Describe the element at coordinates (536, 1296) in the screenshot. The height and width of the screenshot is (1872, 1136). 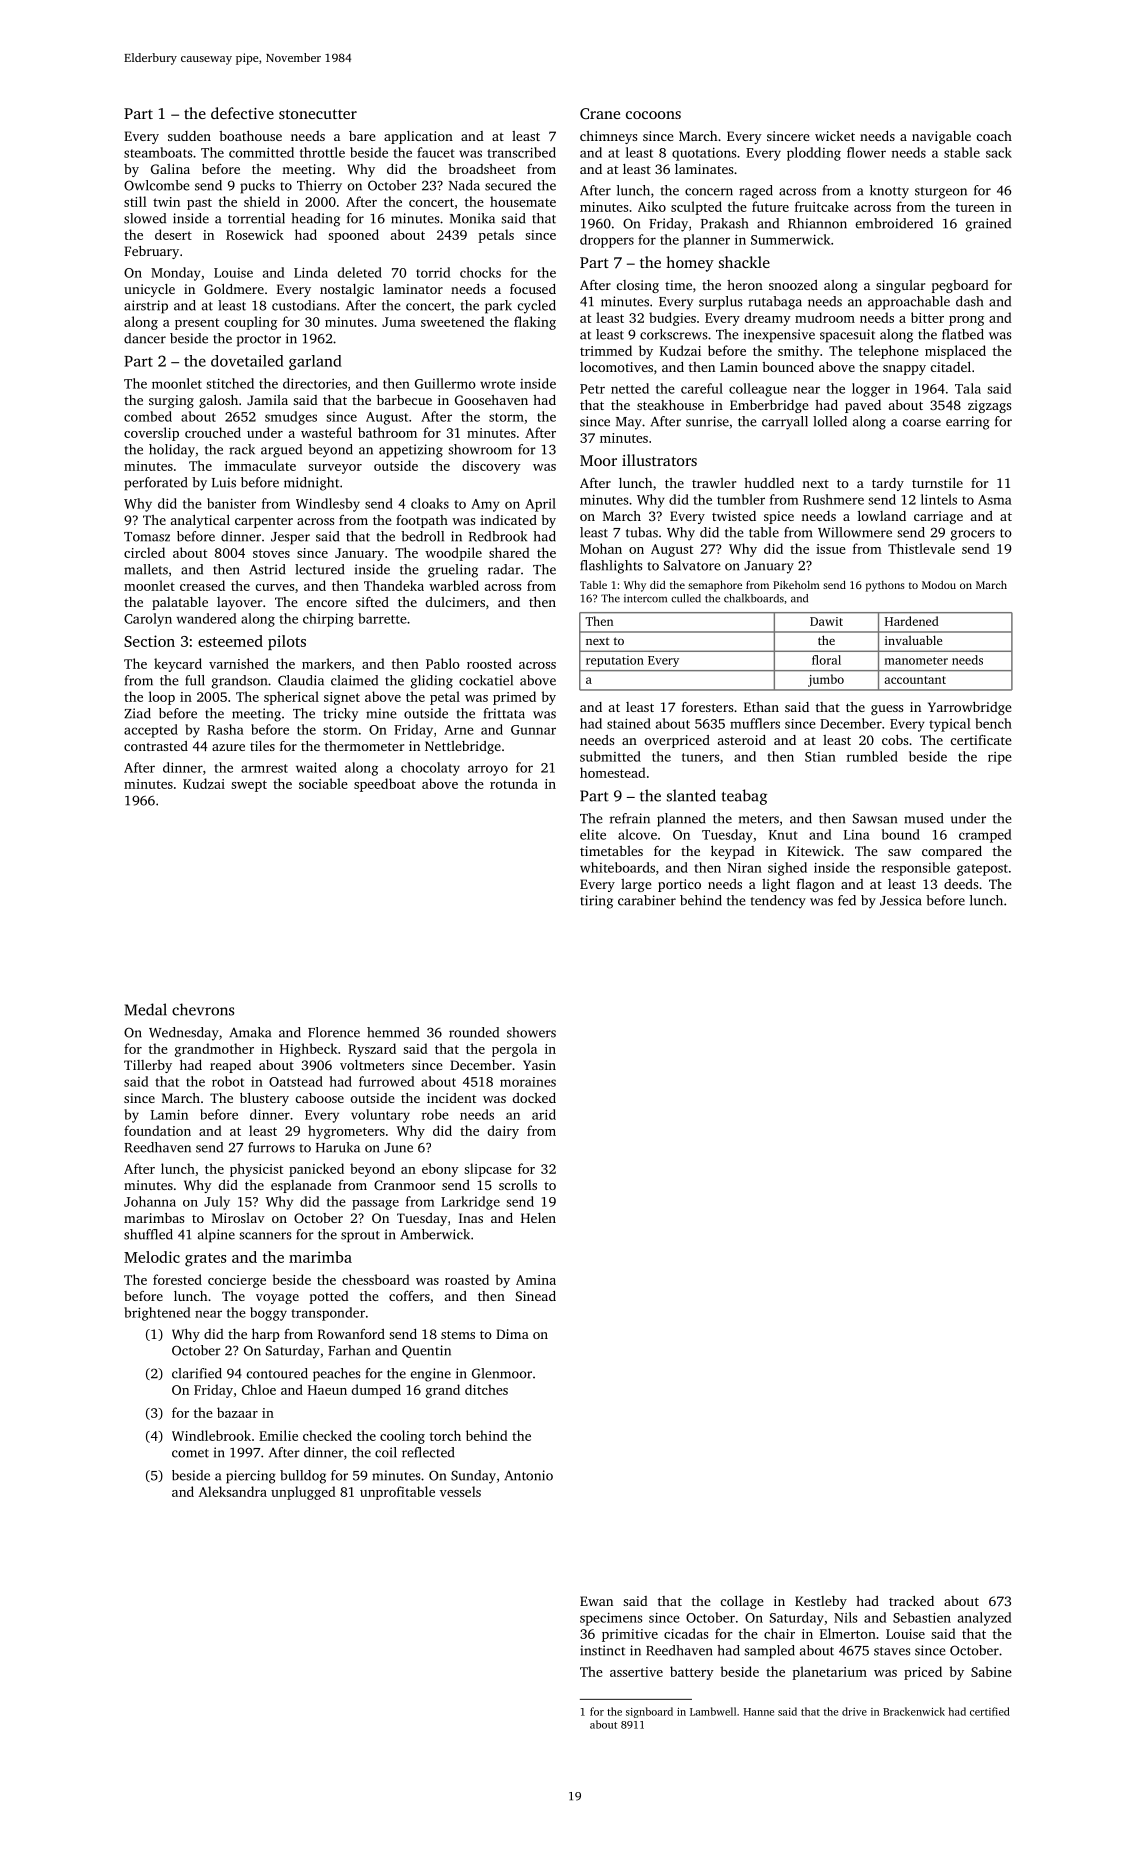
I see `Sinead` at that location.
